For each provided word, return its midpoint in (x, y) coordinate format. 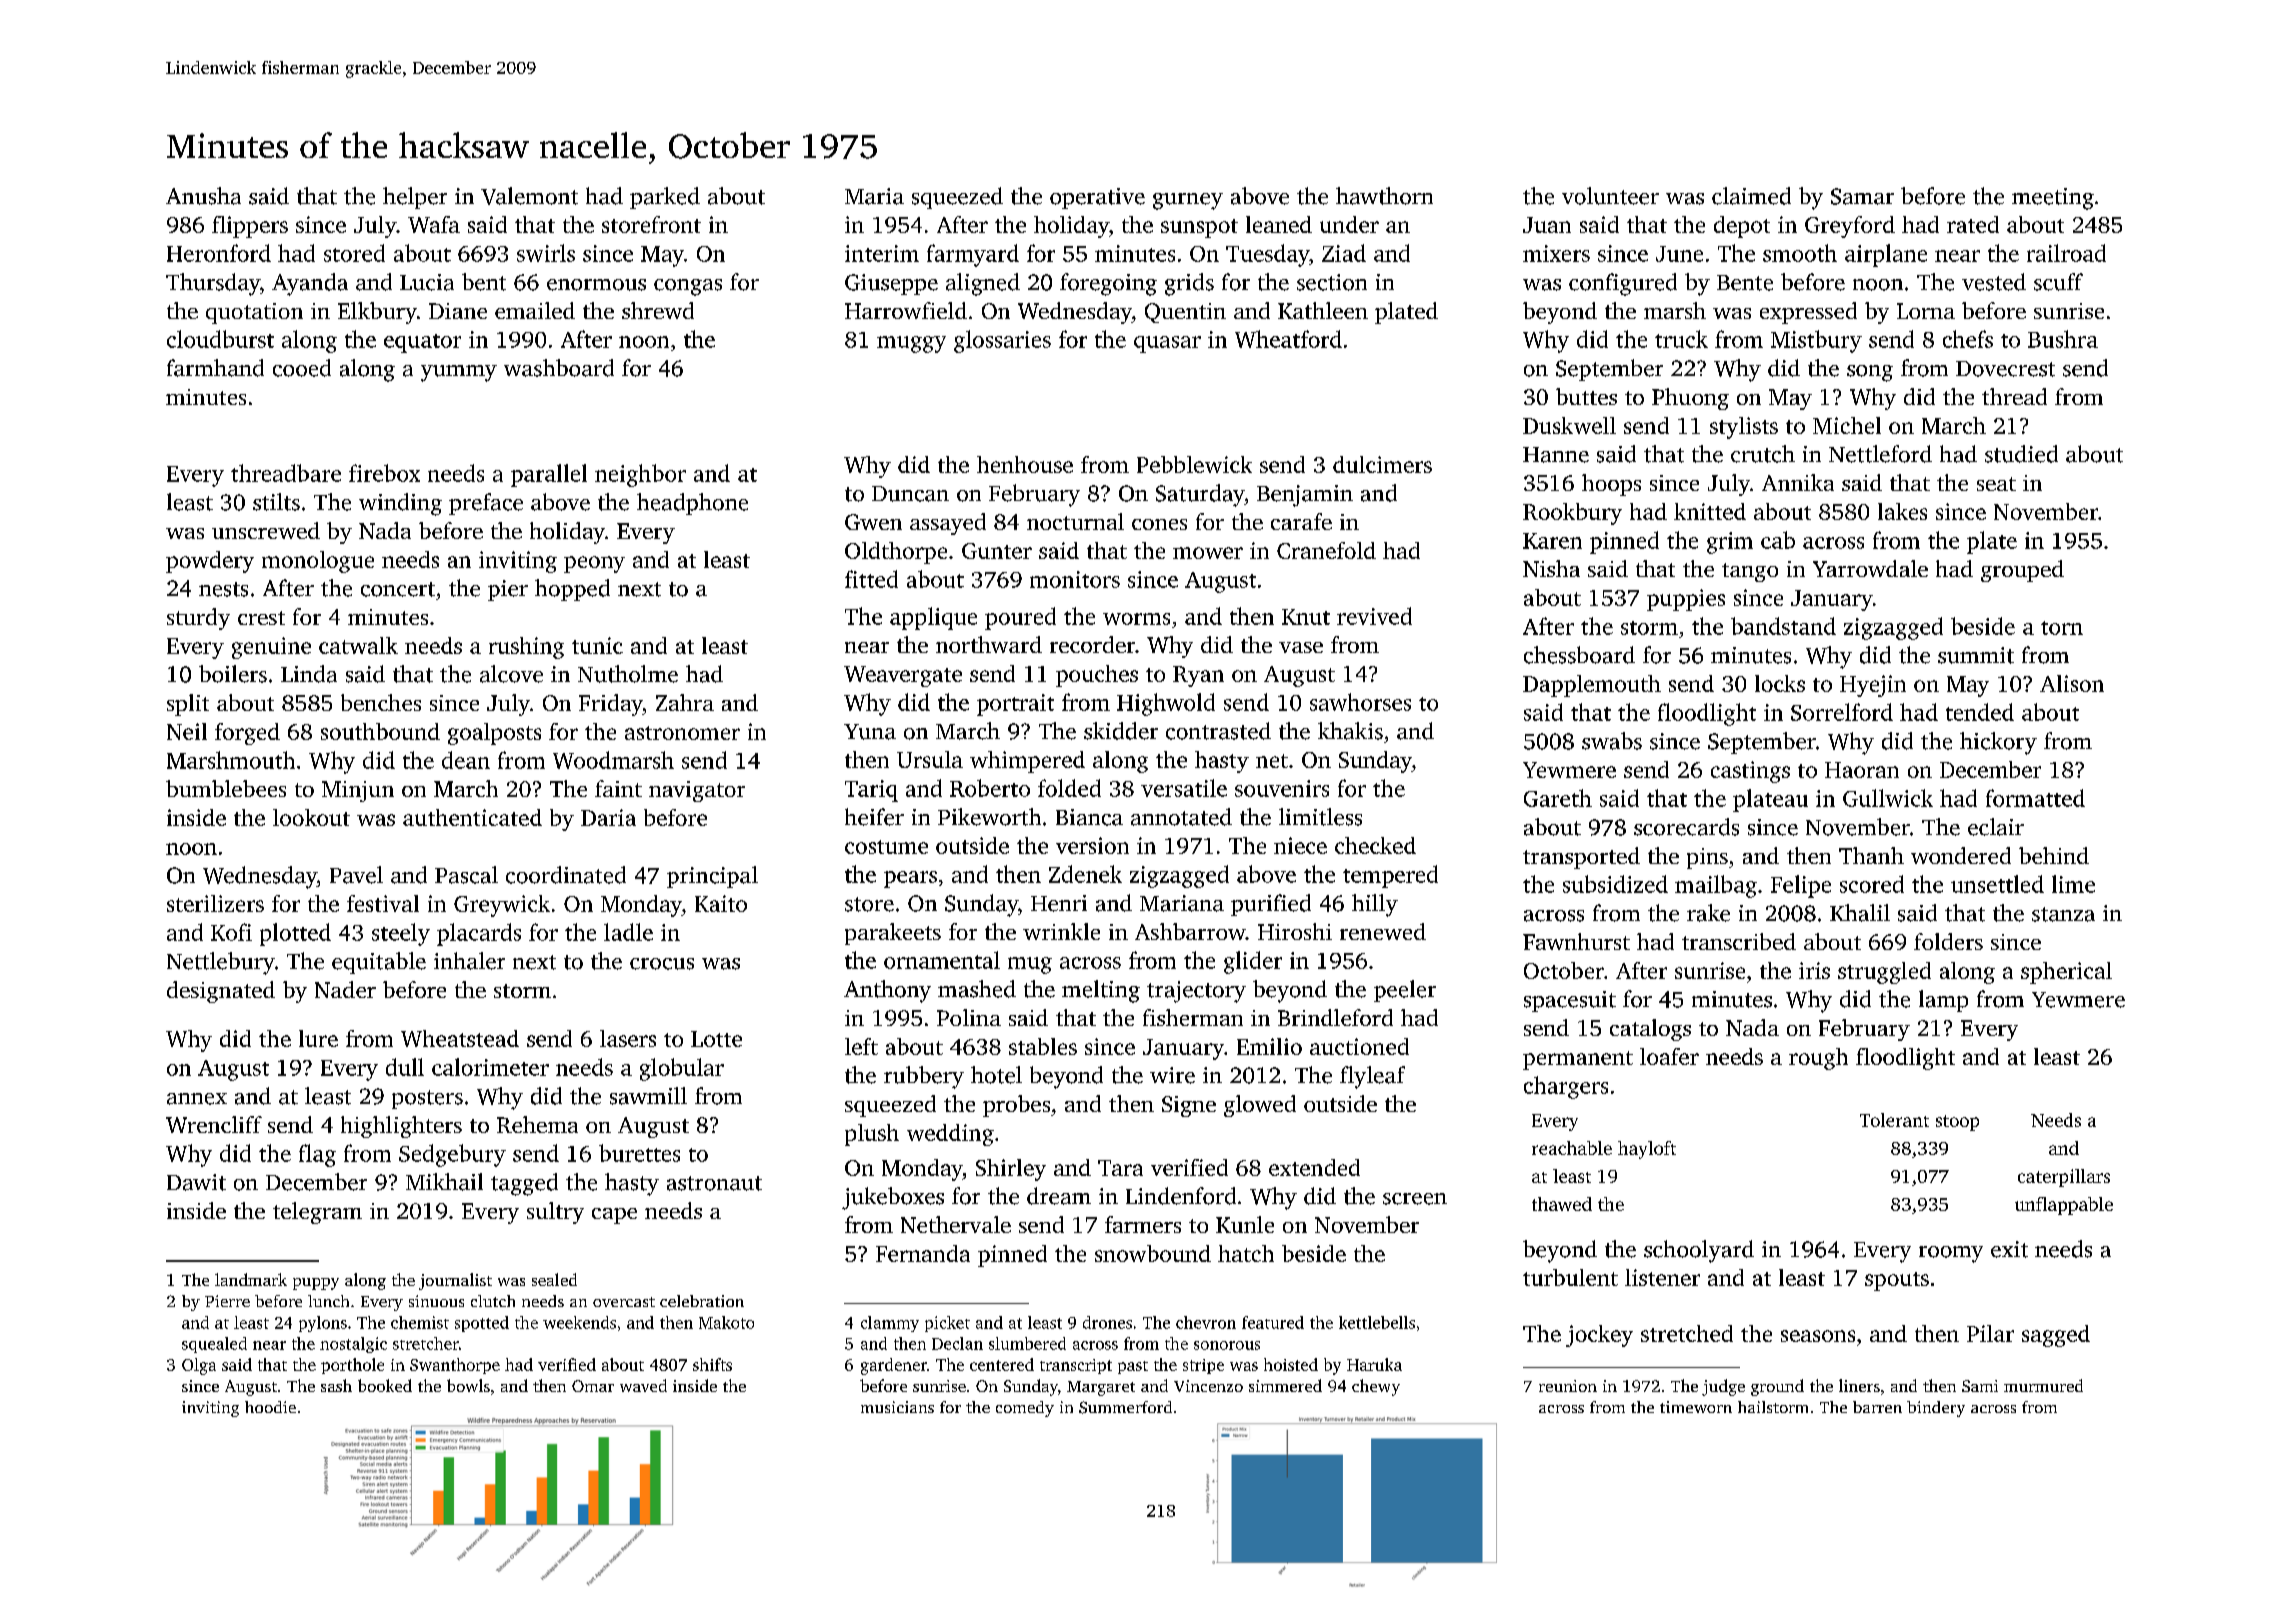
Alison (2072, 683)
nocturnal (1075, 521)
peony (594, 564)
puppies (1686, 600)
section (1332, 282)
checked (1375, 845)
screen (1415, 1199)
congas (688, 287)
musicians (897, 1407)
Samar (1862, 196)
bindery (1936, 1409)
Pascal (466, 875)
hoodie (270, 1407)
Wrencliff (214, 1124)
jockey (1599, 1336)
